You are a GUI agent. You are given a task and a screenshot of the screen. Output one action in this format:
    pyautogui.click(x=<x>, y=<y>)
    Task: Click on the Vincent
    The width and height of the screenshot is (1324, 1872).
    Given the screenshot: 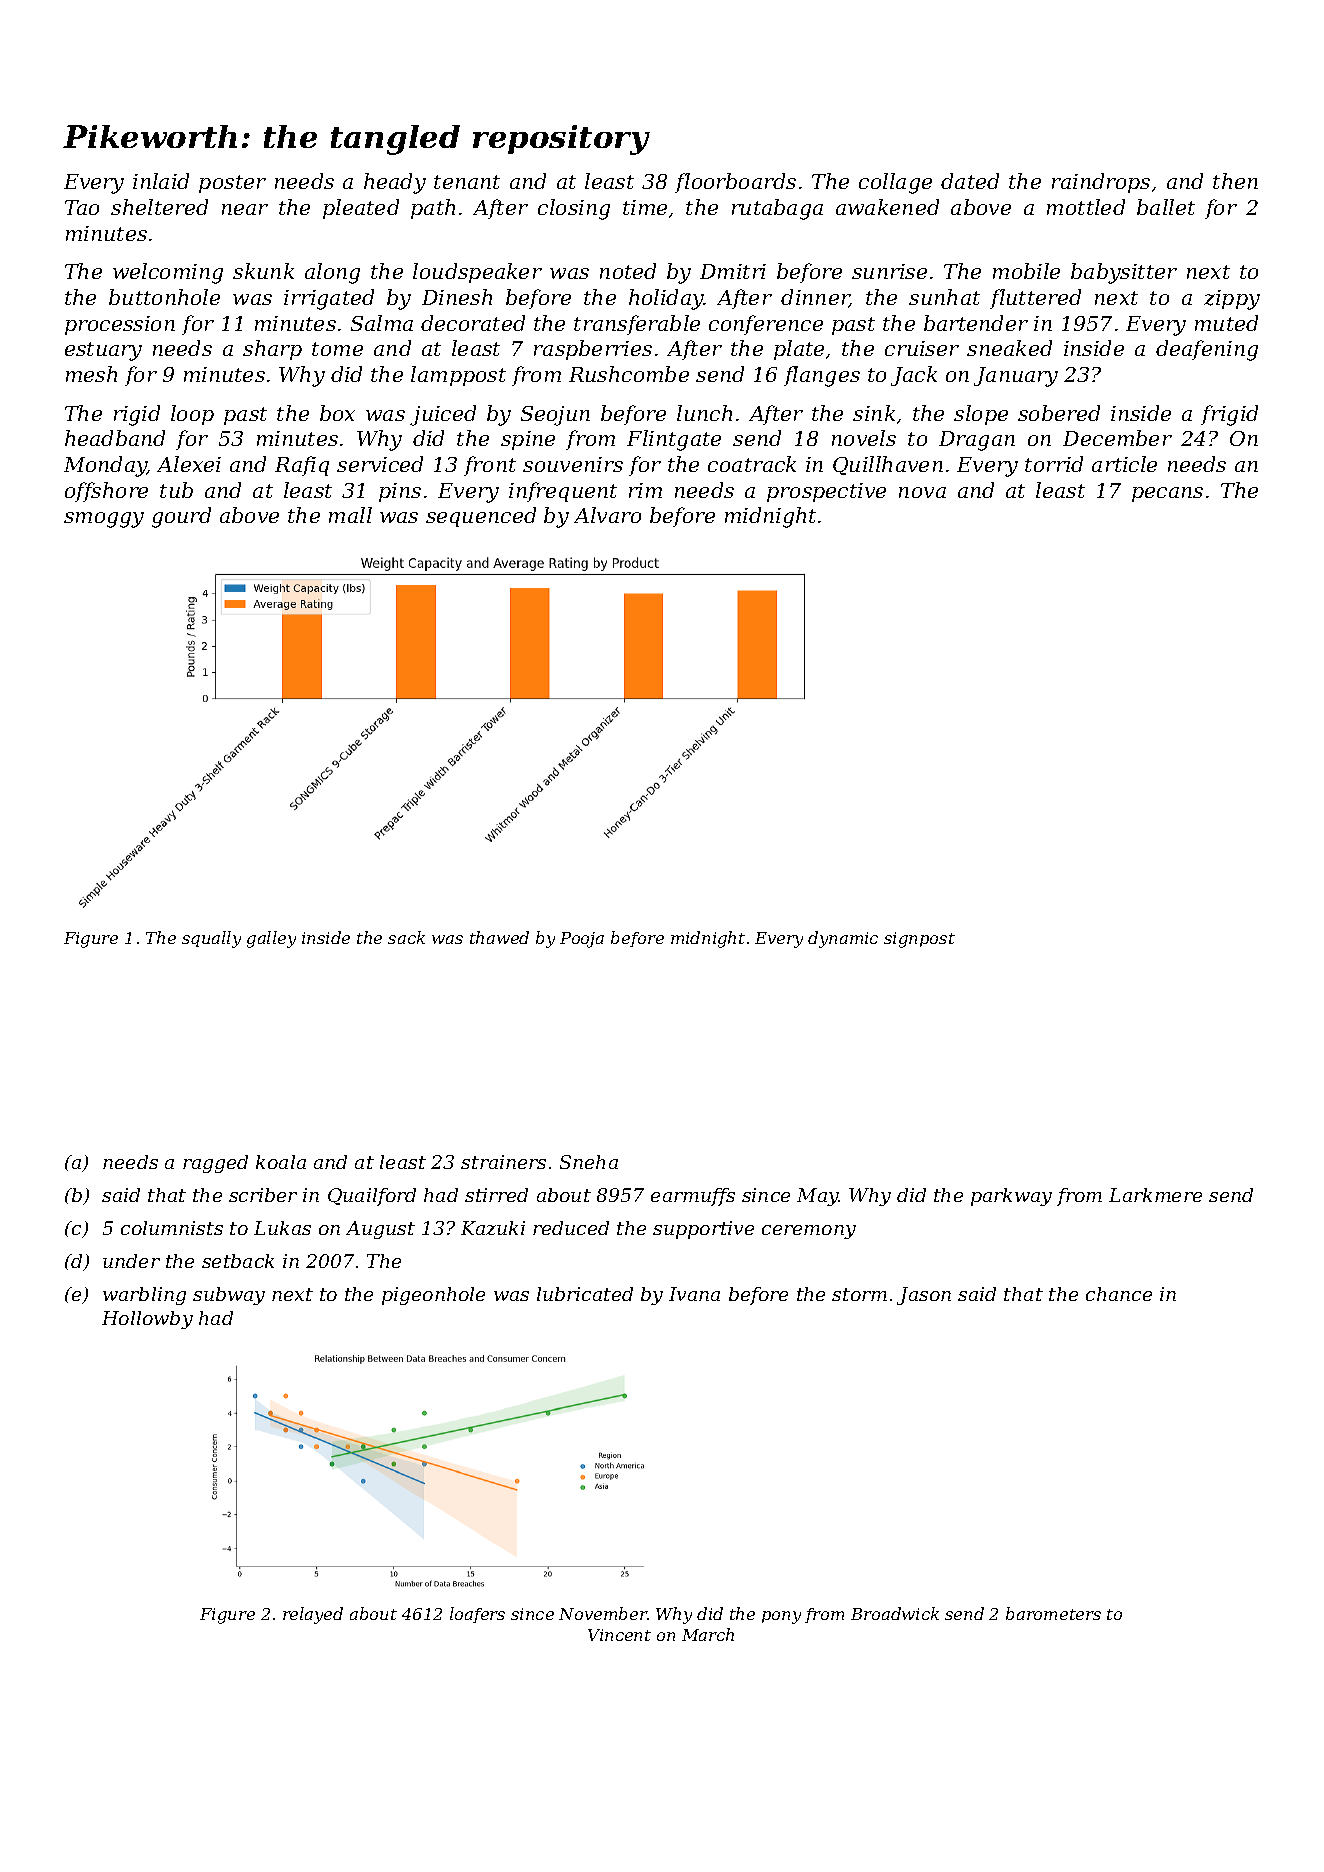 What is the action you would take?
    pyautogui.click(x=619, y=1635)
